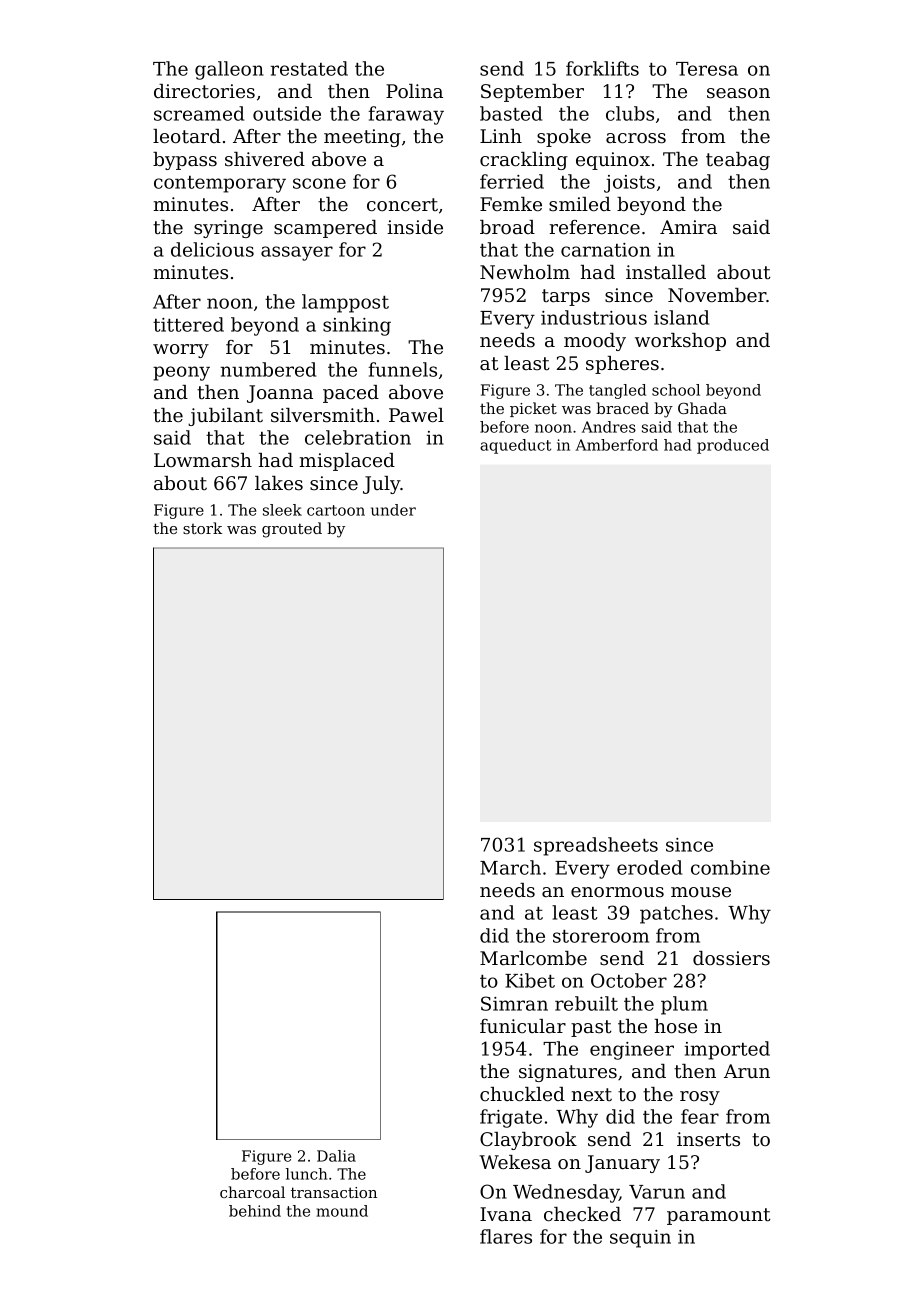 The height and width of the screenshot is (1311, 924). What do you see at coordinates (252, 1192) in the screenshot?
I see `charcoal` at bounding box center [252, 1192].
